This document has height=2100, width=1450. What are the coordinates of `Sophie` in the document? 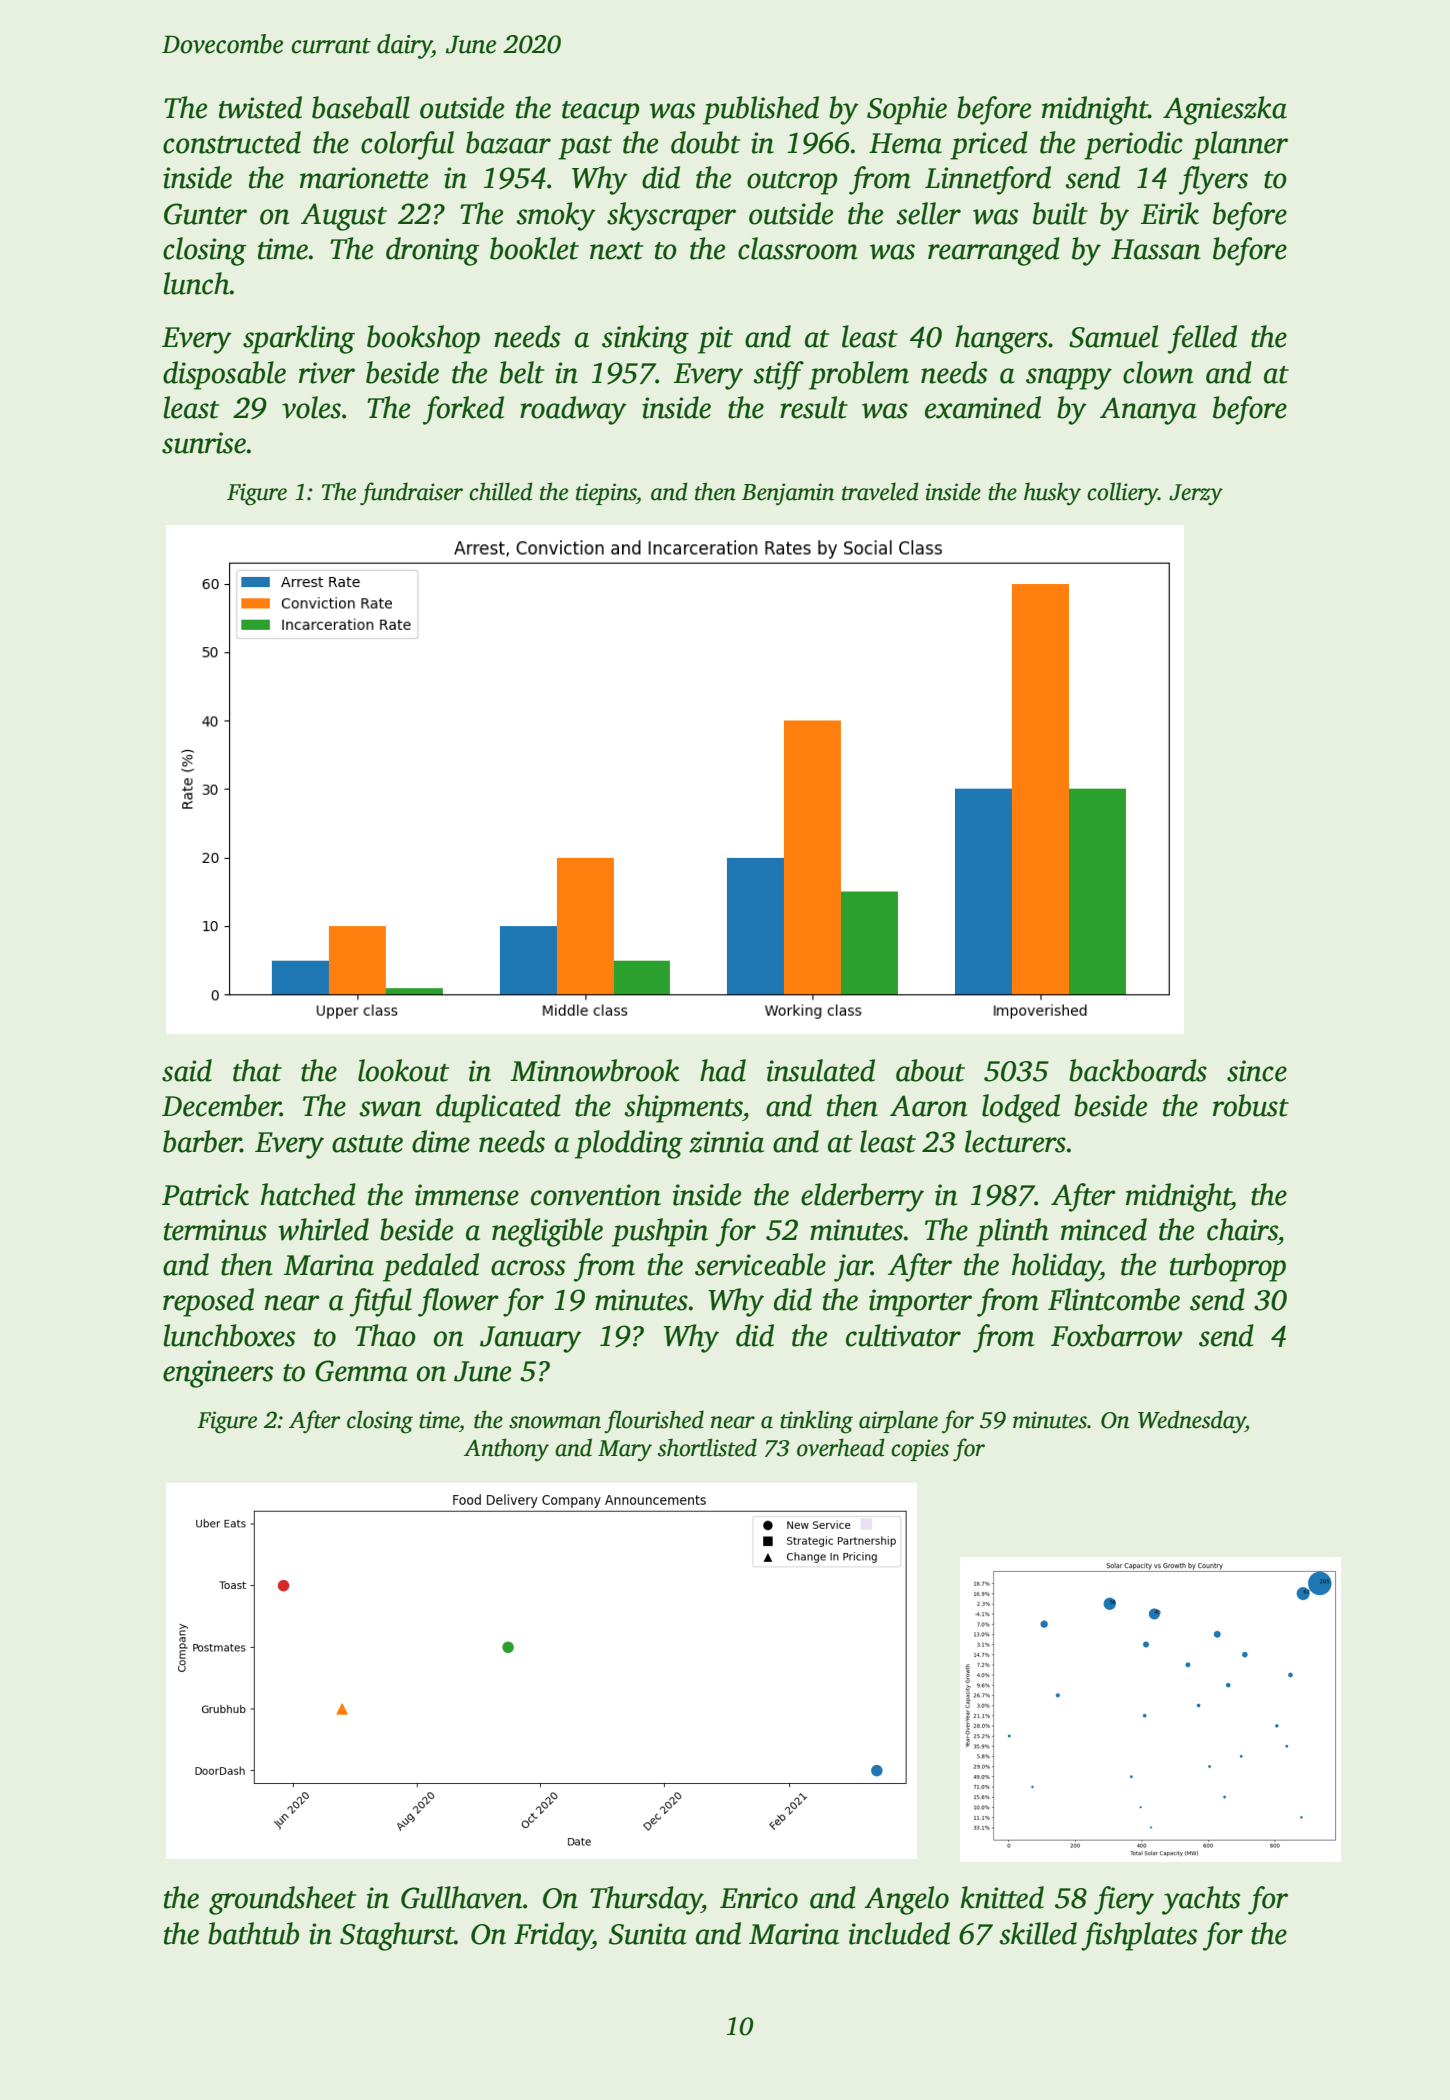 It's located at (907, 110).
